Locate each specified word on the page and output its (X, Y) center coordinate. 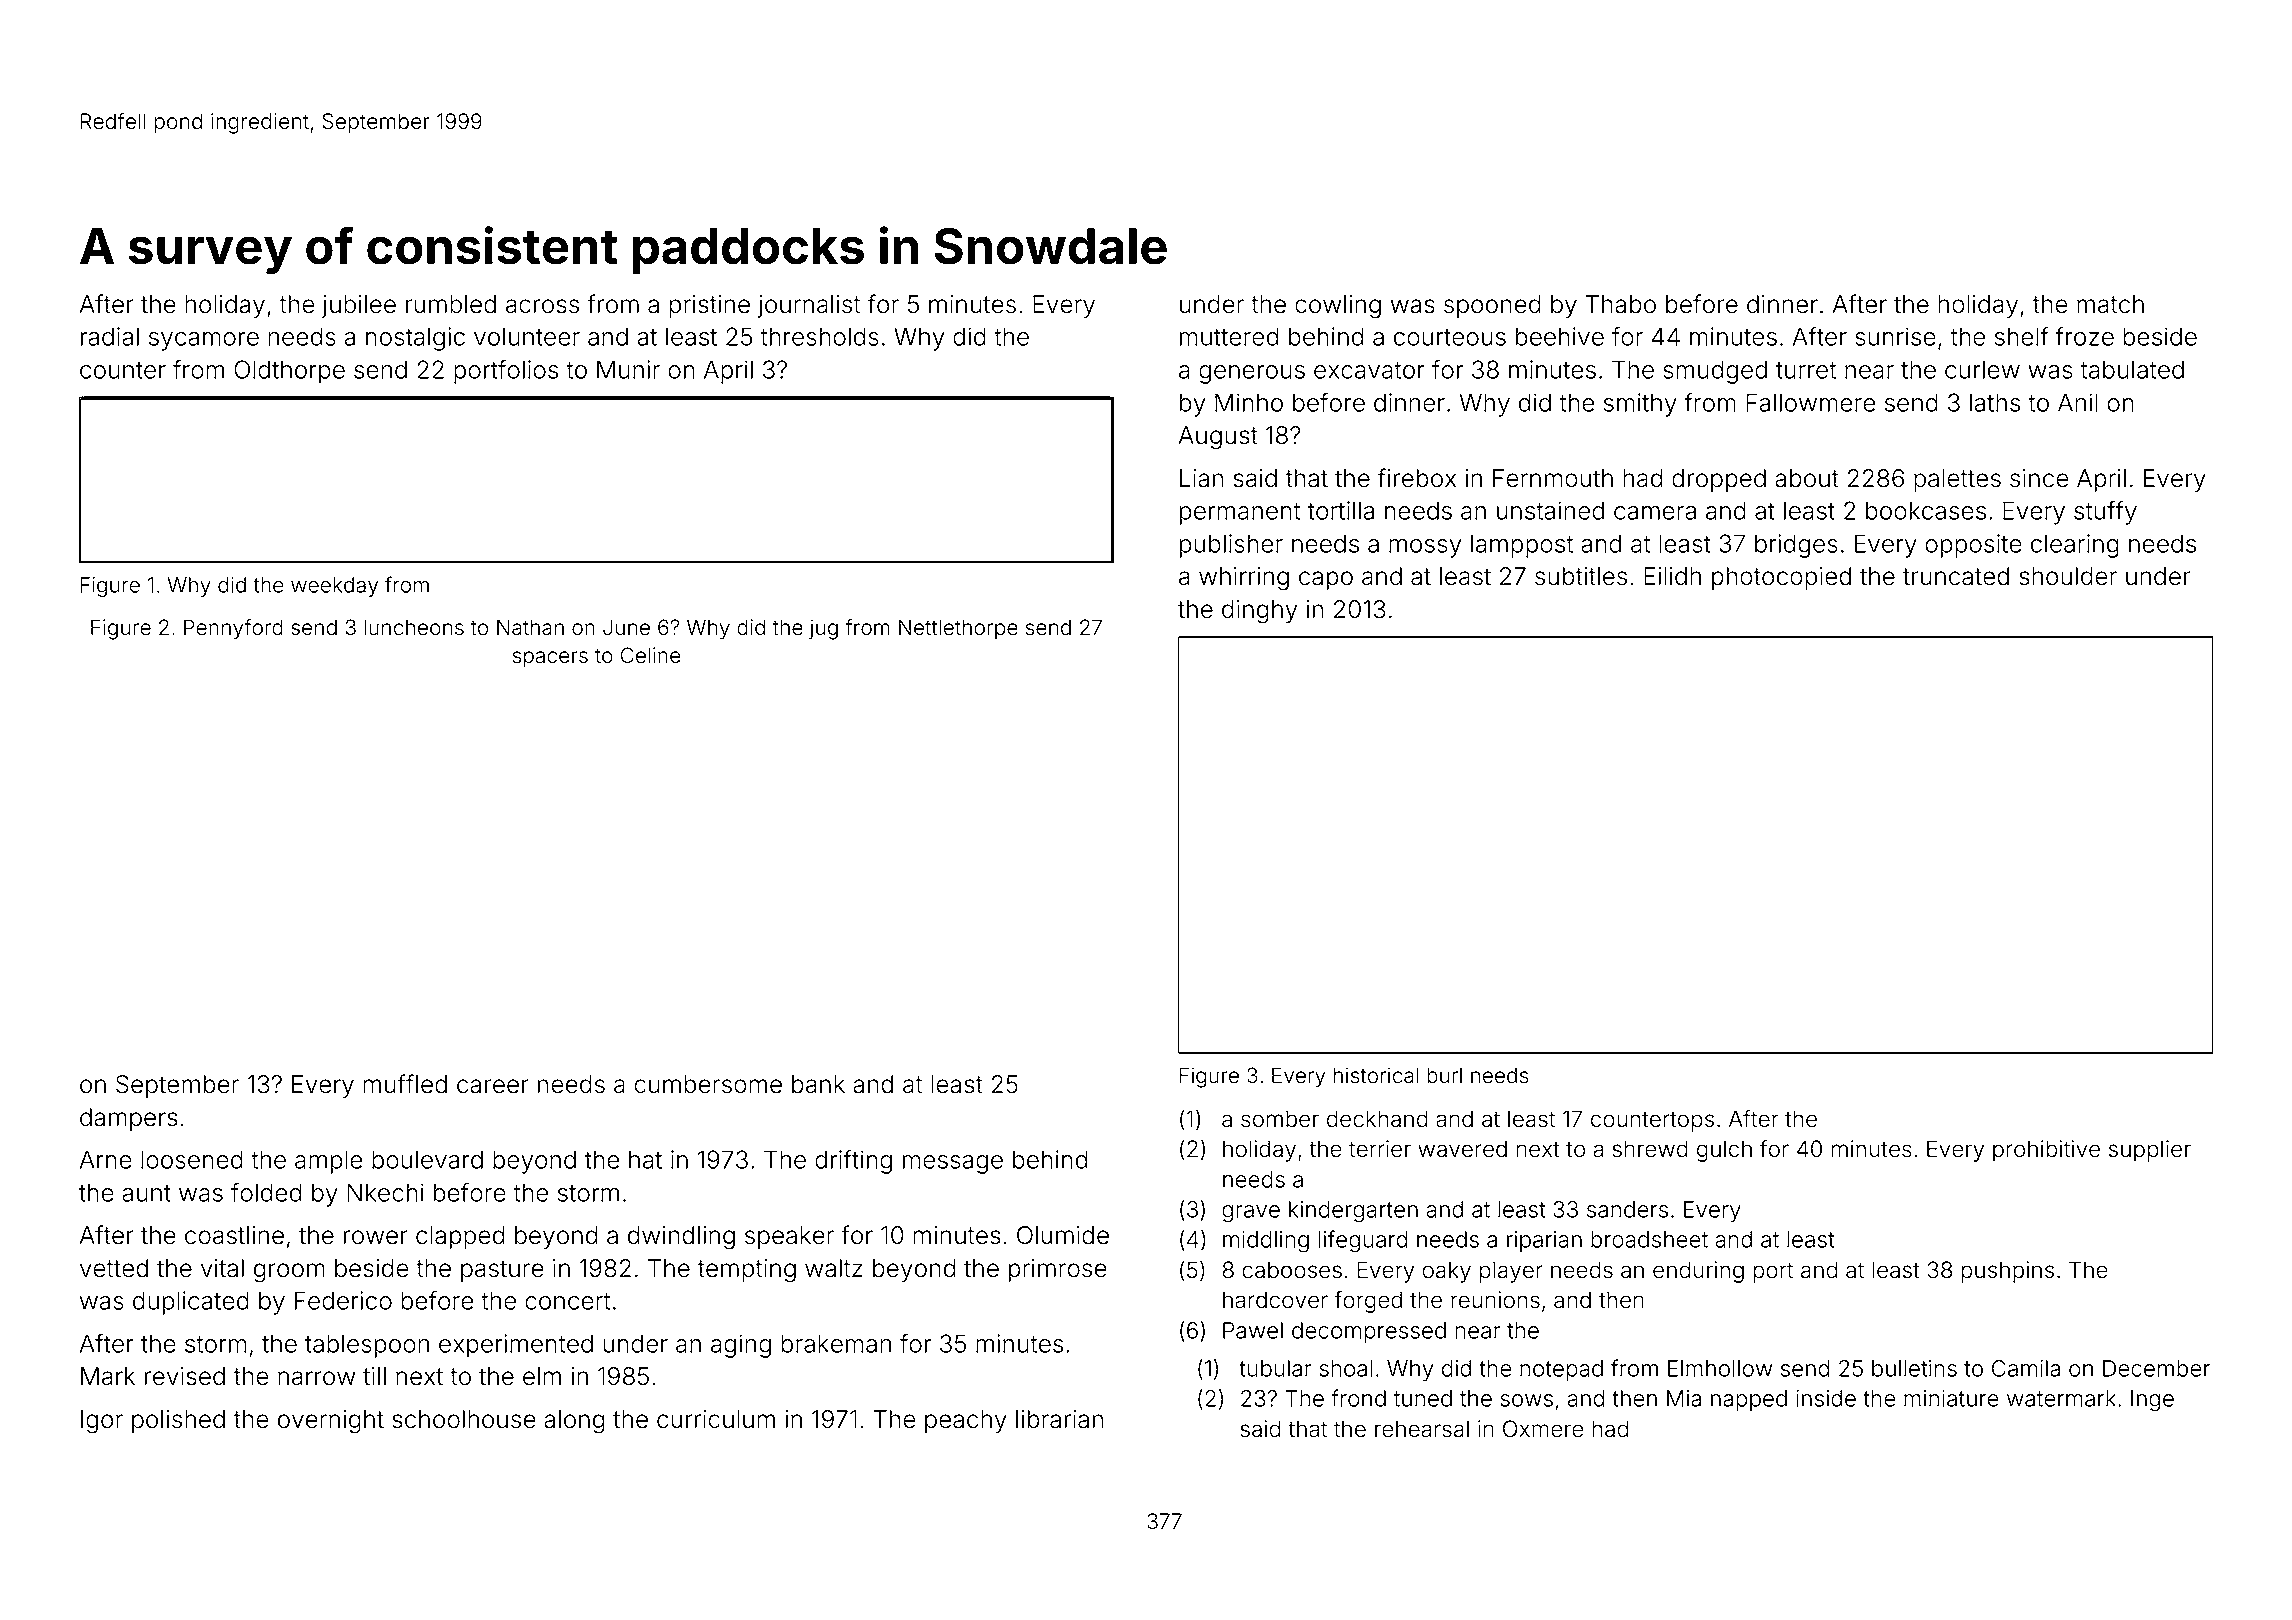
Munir (628, 369)
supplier (2150, 1151)
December (2156, 1368)
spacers (550, 659)
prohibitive (2046, 1151)
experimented (516, 1346)
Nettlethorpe (958, 629)
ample (329, 1162)
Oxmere (1543, 1429)
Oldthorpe (289, 372)
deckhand (1377, 1119)
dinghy (1259, 612)
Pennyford (233, 629)
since (2039, 478)
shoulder (2068, 576)
